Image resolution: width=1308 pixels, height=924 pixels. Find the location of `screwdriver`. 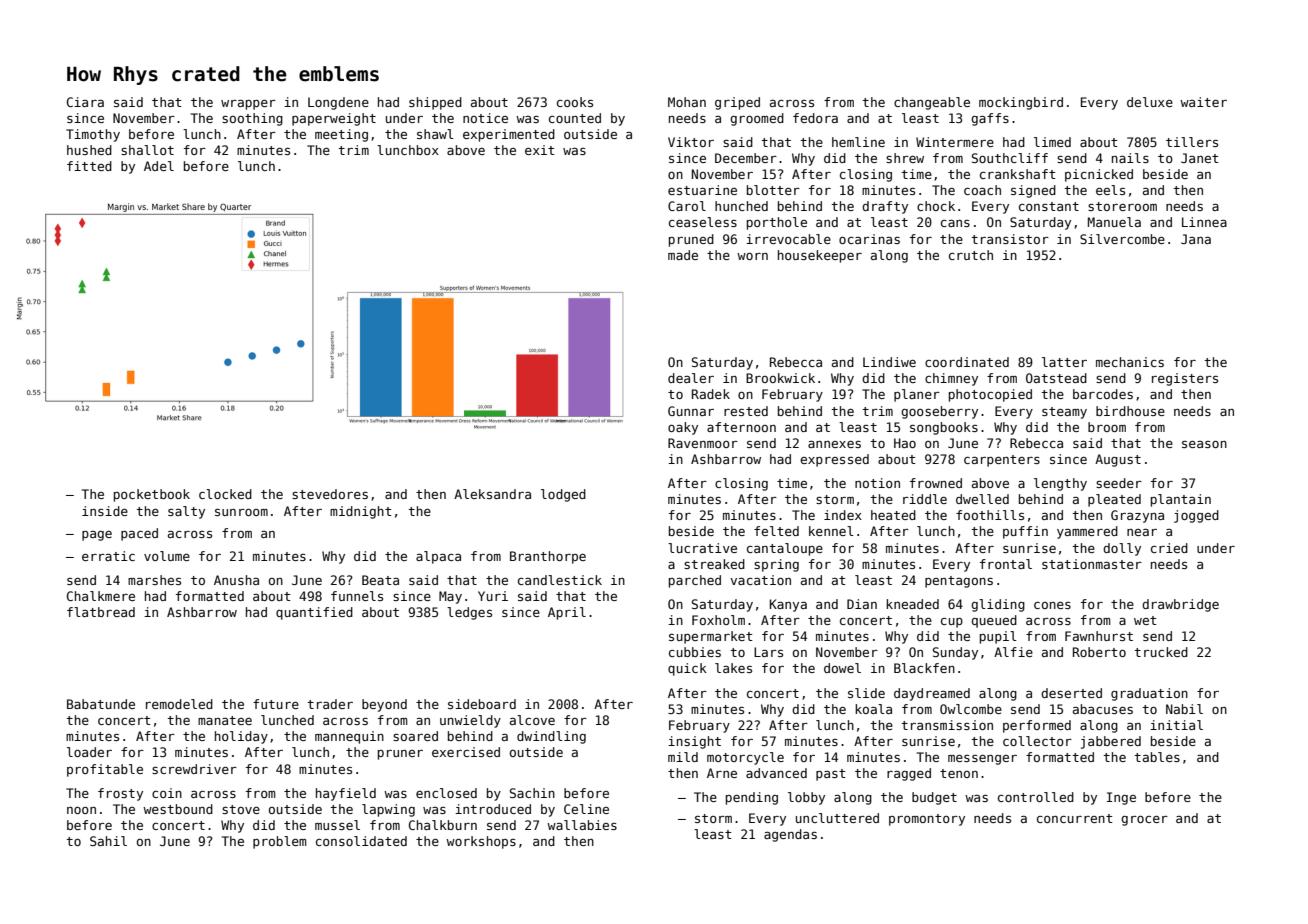

screwdriver is located at coordinates (194, 769).
